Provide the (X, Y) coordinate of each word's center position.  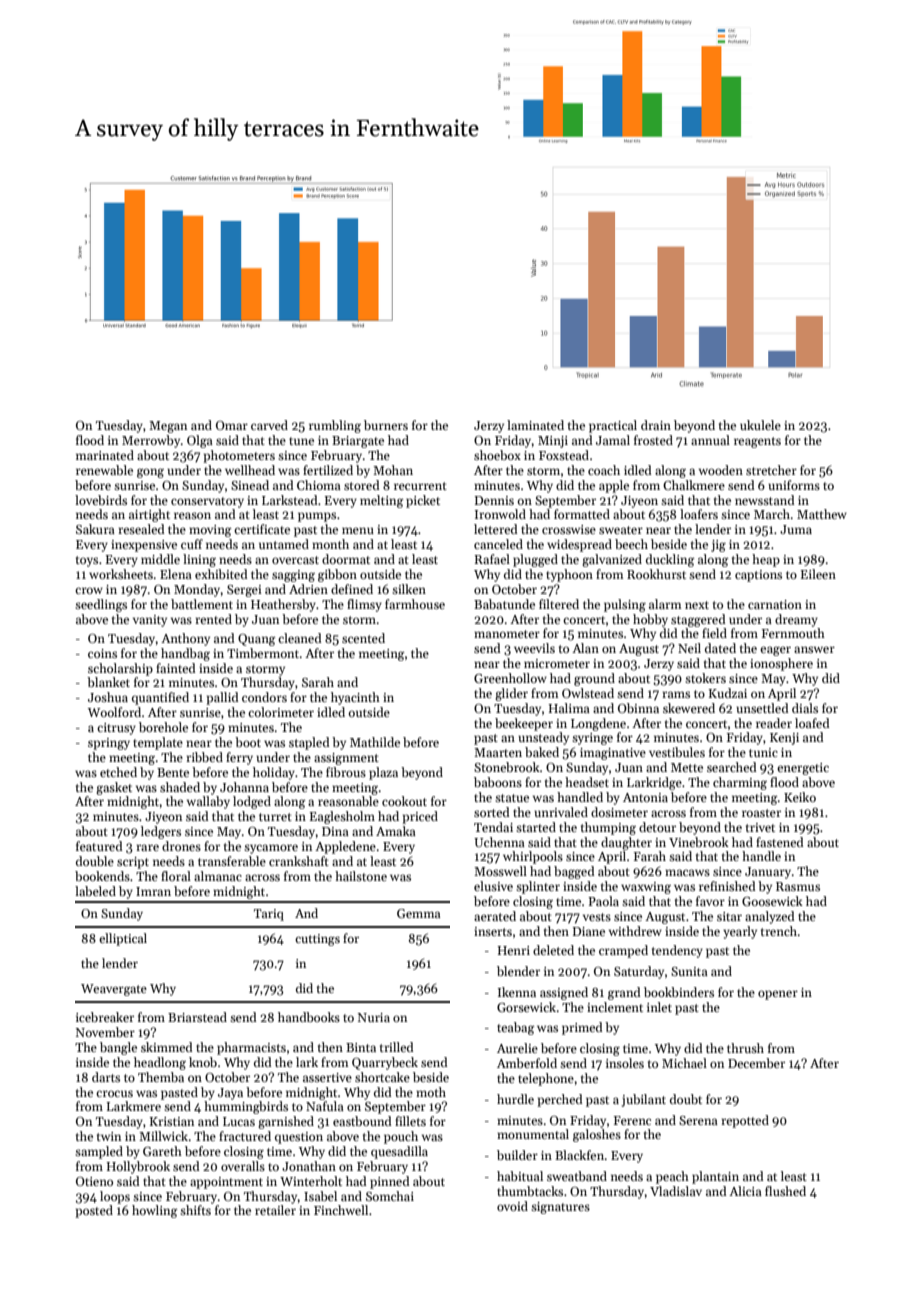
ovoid (512, 1206)
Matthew (822, 514)
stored (362, 485)
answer (814, 649)
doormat (346, 559)
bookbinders (679, 992)
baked (542, 752)
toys (87, 561)
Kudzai (728, 693)
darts (106, 1077)
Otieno (94, 1181)
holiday (274, 773)
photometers (239, 456)
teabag (516, 1028)
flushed (785, 1191)
